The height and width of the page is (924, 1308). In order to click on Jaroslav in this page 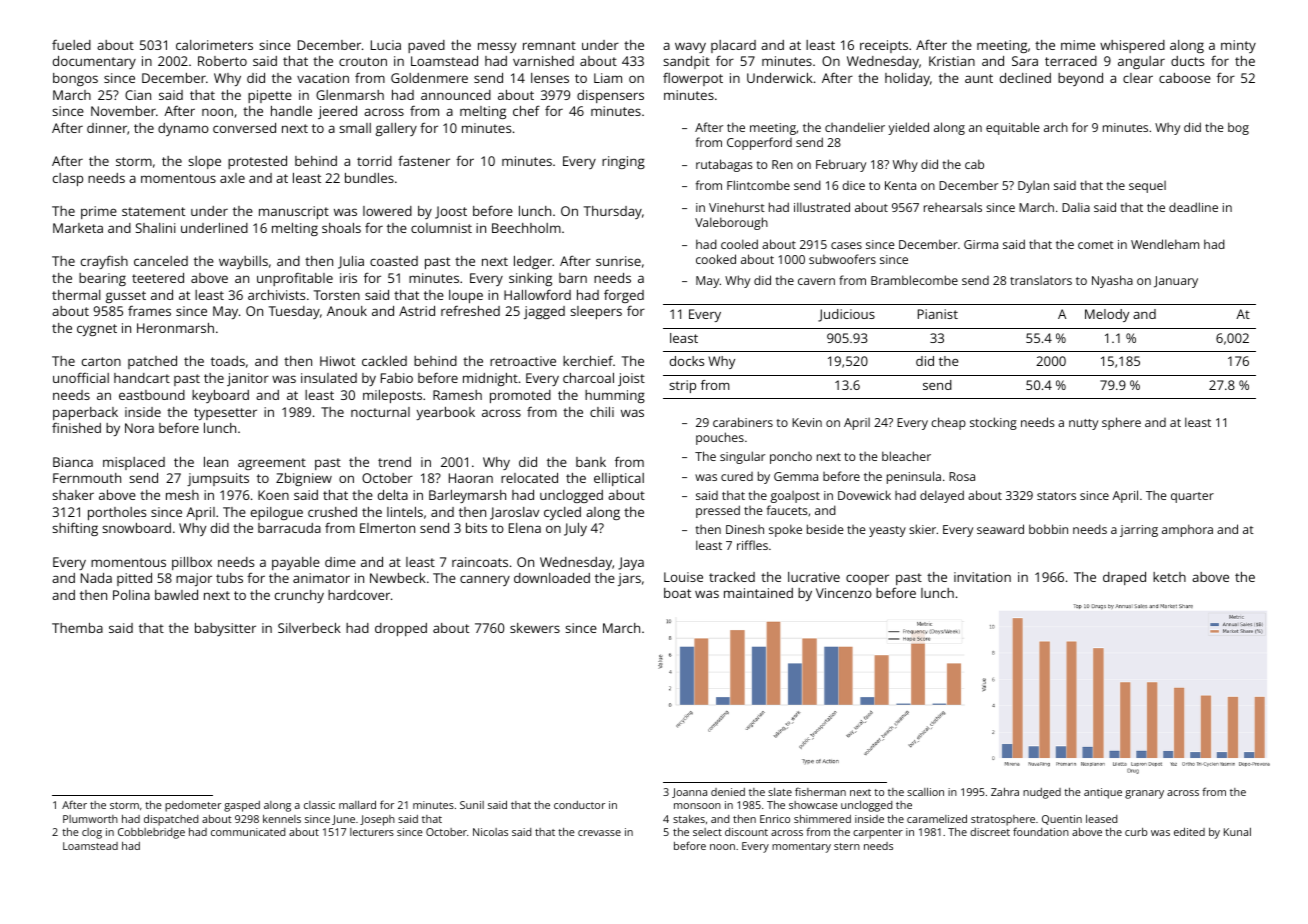, I will do `click(514, 513)`.
